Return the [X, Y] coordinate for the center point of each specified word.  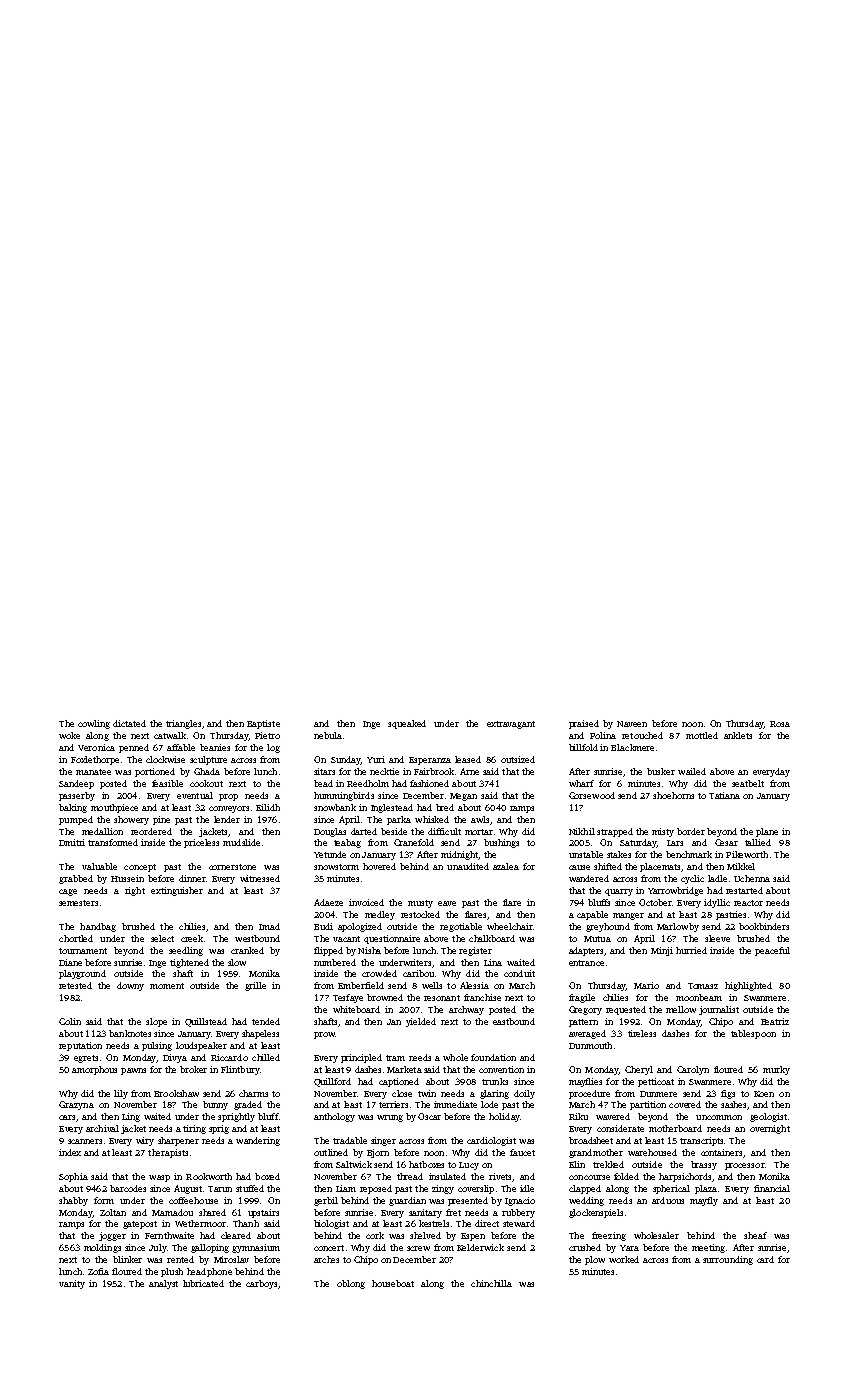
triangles [183, 724]
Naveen [632, 724]
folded [626, 1176]
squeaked [407, 724]
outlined [331, 1152]
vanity [72, 1284]
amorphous [94, 1070]
